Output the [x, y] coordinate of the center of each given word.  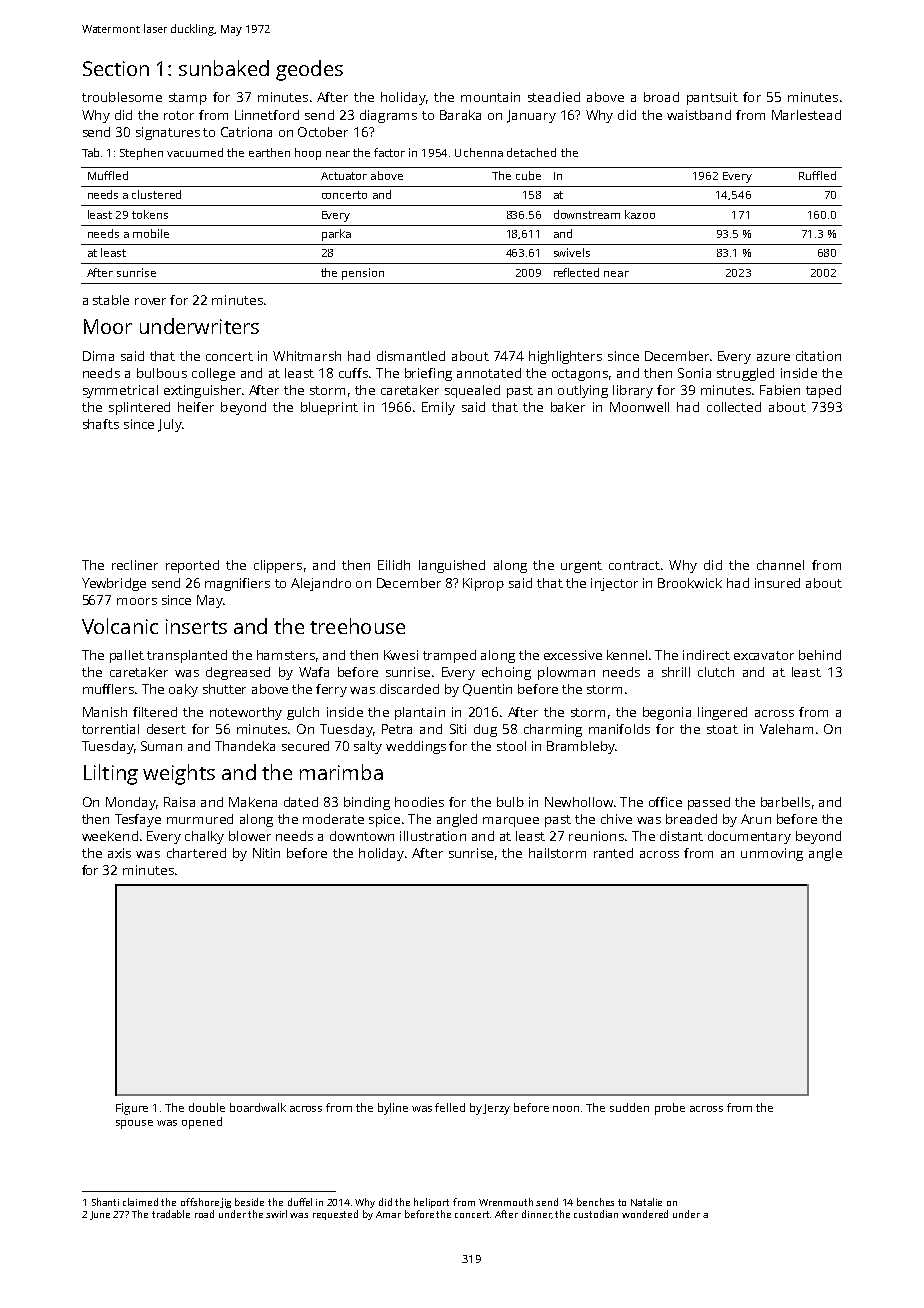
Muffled [108, 175]
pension [363, 274]
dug [485, 730]
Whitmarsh [307, 356]
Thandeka [245, 746]
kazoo [640, 214]
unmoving [772, 854]
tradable [171, 1214]
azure [773, 357]
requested [335, 1215]
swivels [572, 252]
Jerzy [496, 1109]
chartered [196, 853]
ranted [613, 853]
